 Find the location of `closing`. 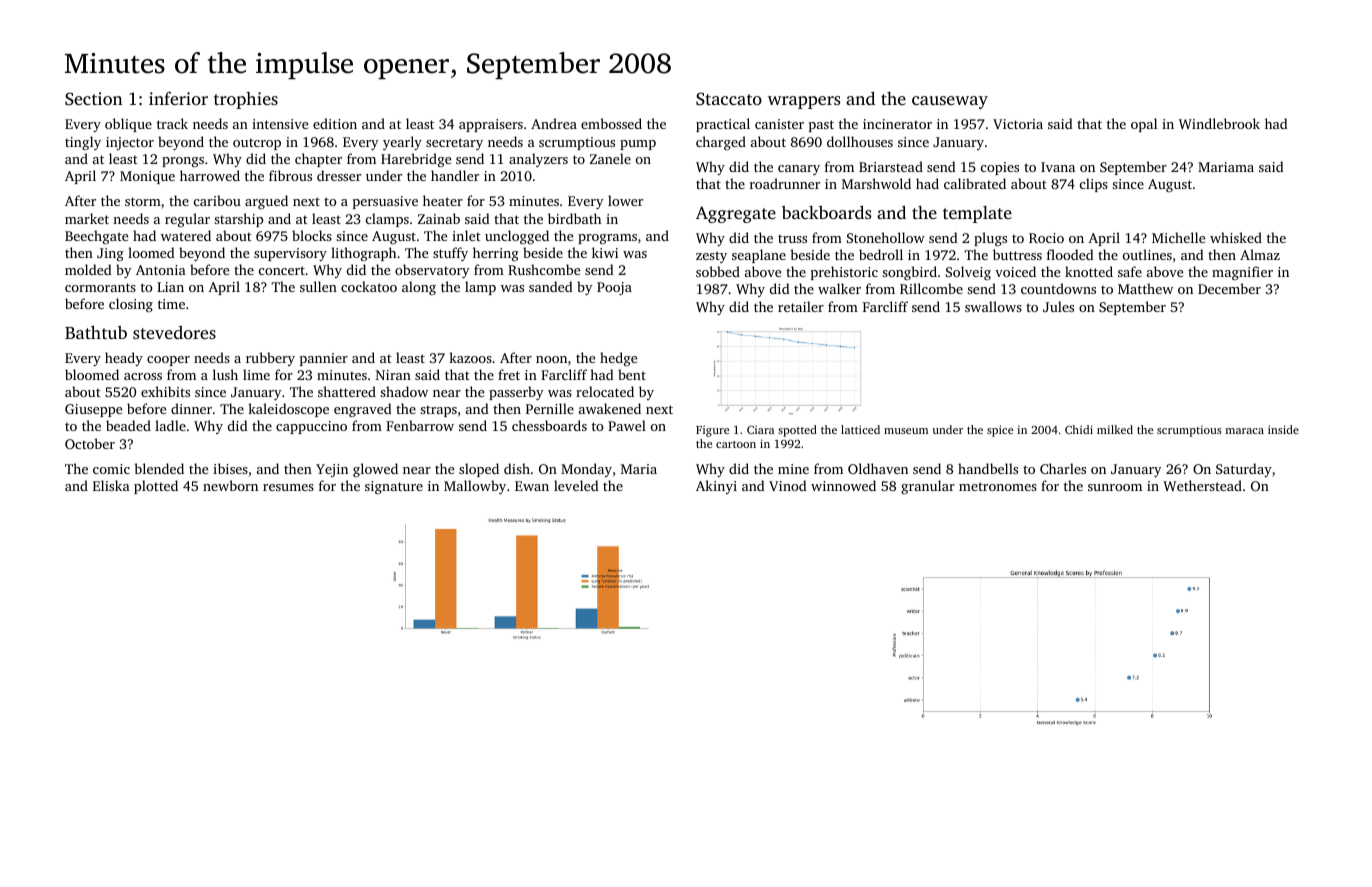

closing is located at coordinates (131, 305).
